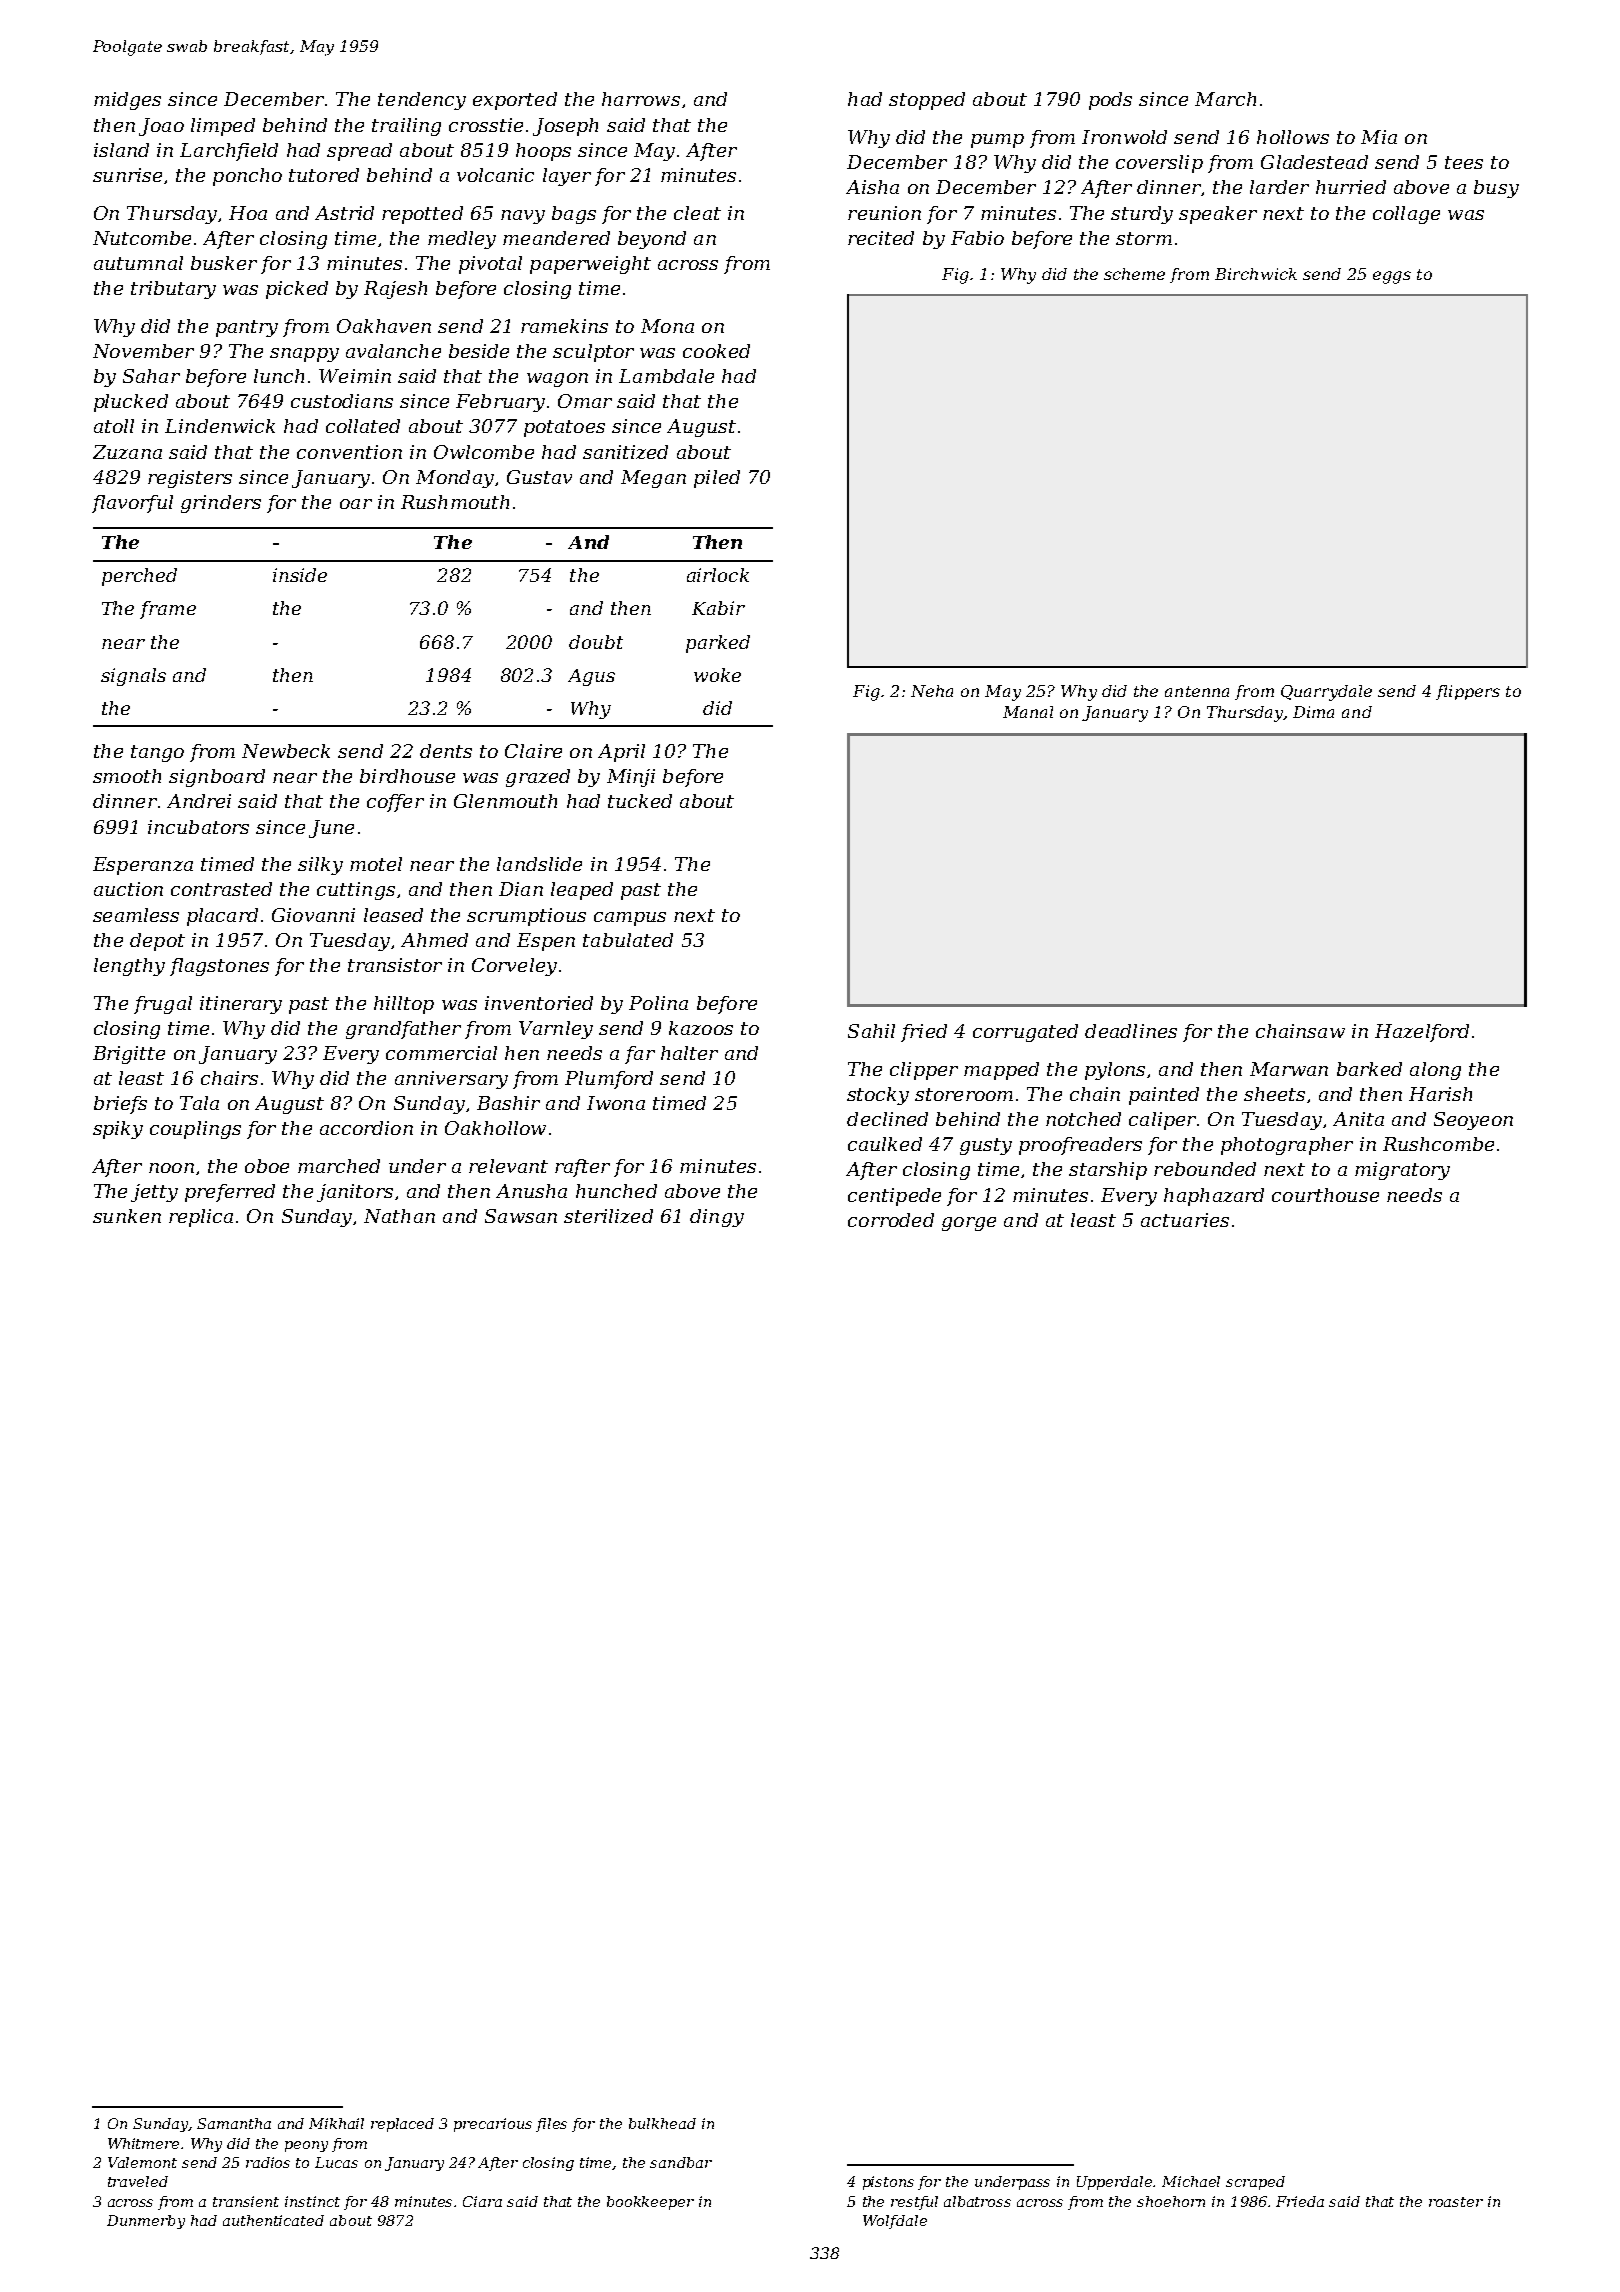  Describe the element at coordinates (143, 2143) in the screenshot. I see `Whitmere` at that location.
